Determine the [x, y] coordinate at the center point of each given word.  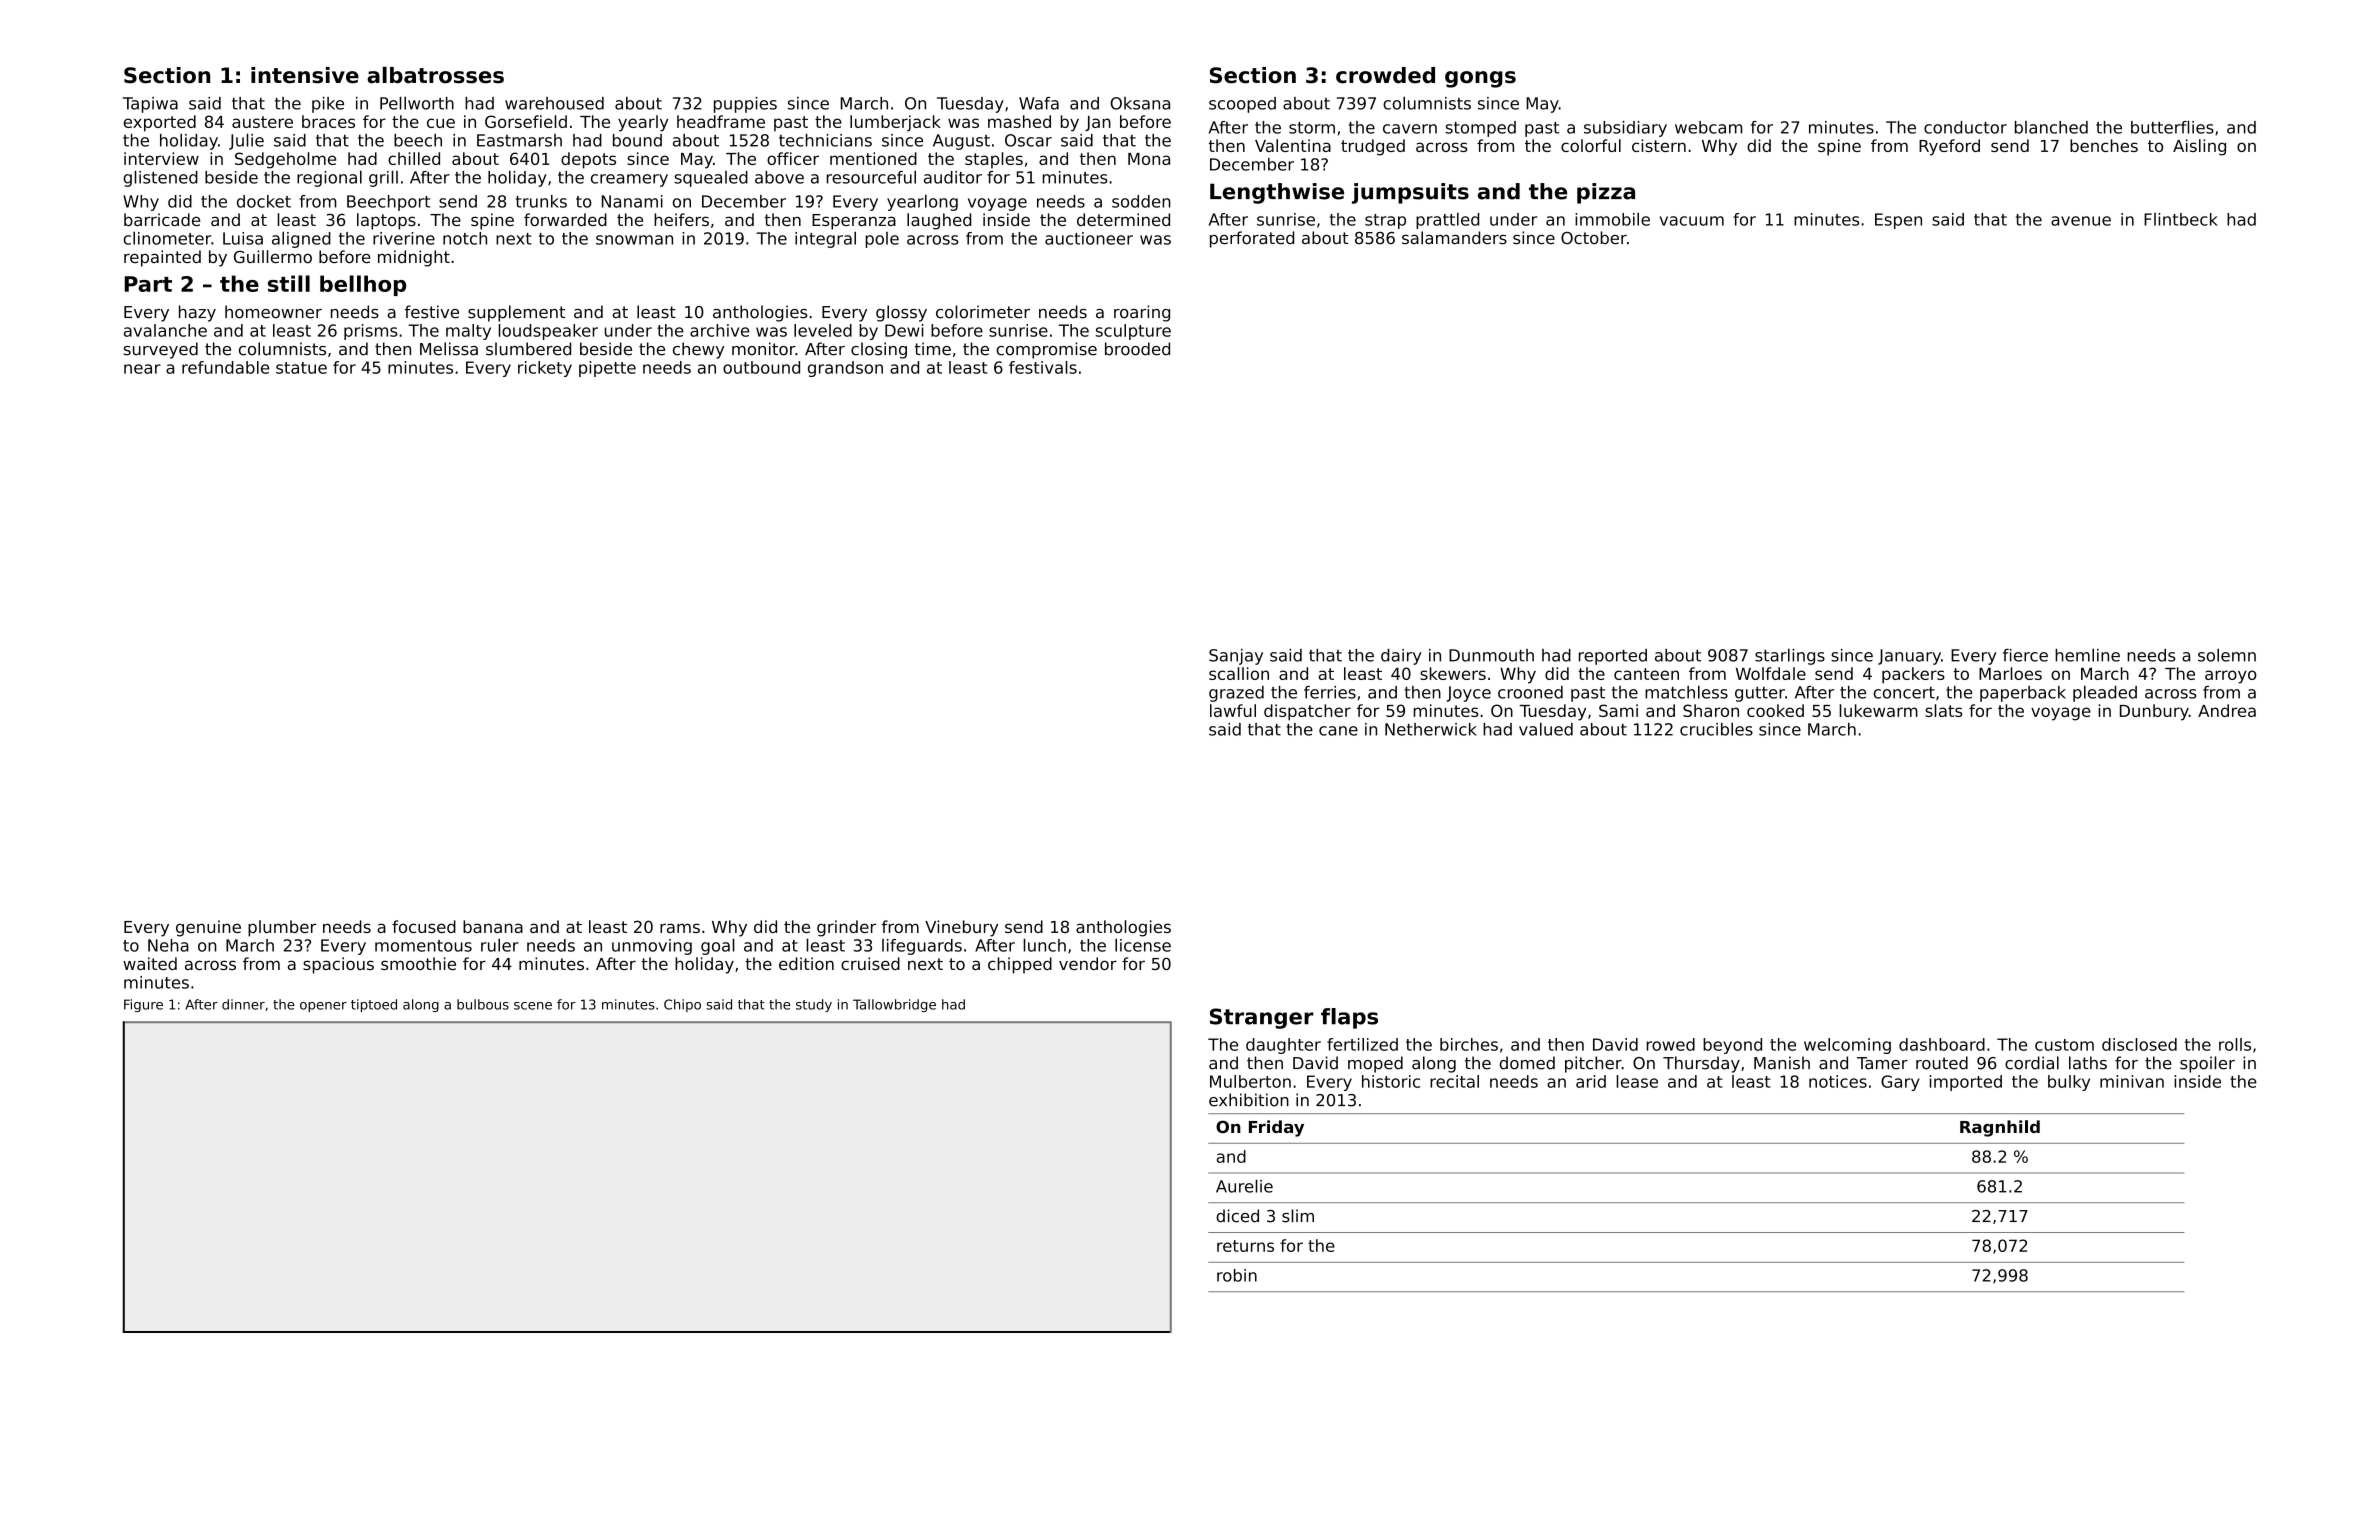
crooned [1530, 692]
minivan [2132, 1081]
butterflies [2172, 127]
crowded [1385, 75]
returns [1245, 1246]
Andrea [2227, 710]
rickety [545, 369]
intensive [305, 75]
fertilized [1362, 1044]
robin [1237, 1275]
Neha [168, 945]
